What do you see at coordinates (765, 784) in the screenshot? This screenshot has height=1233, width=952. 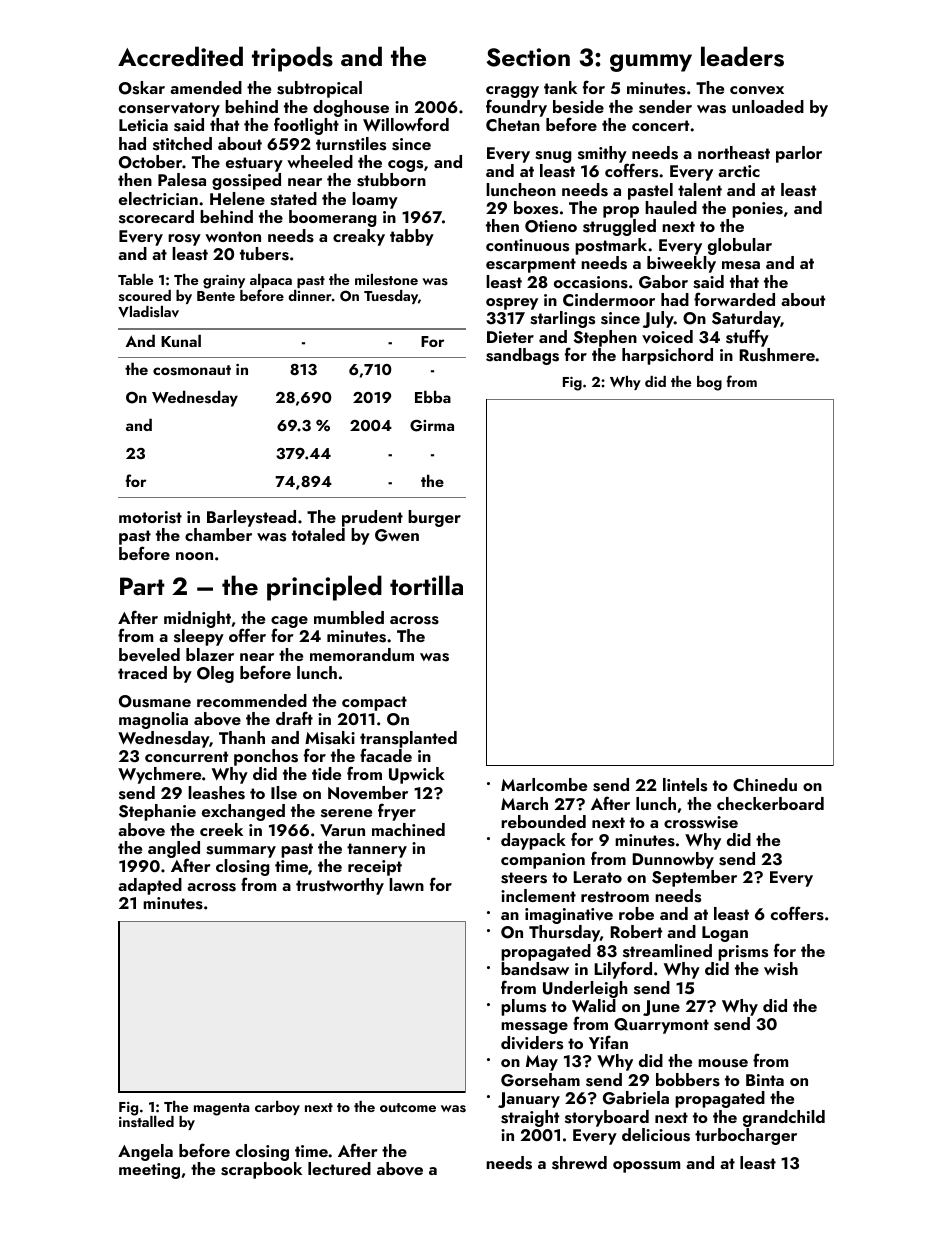 I see `Chinedu` at bounding box center [765, 784].
